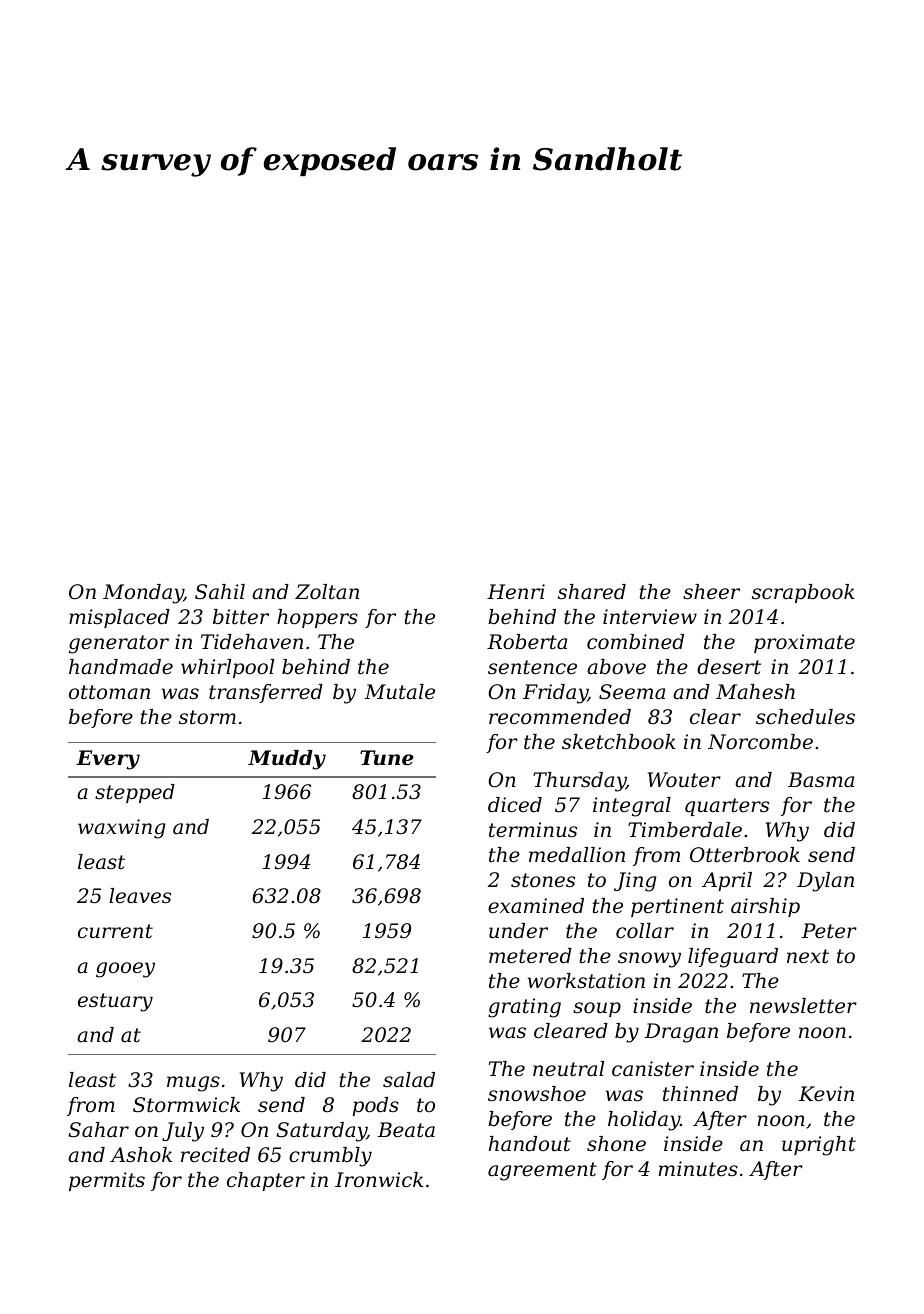  Describe the element at coordinates (327, 592) in the screenshot. I see `Zoltan` at that location.
